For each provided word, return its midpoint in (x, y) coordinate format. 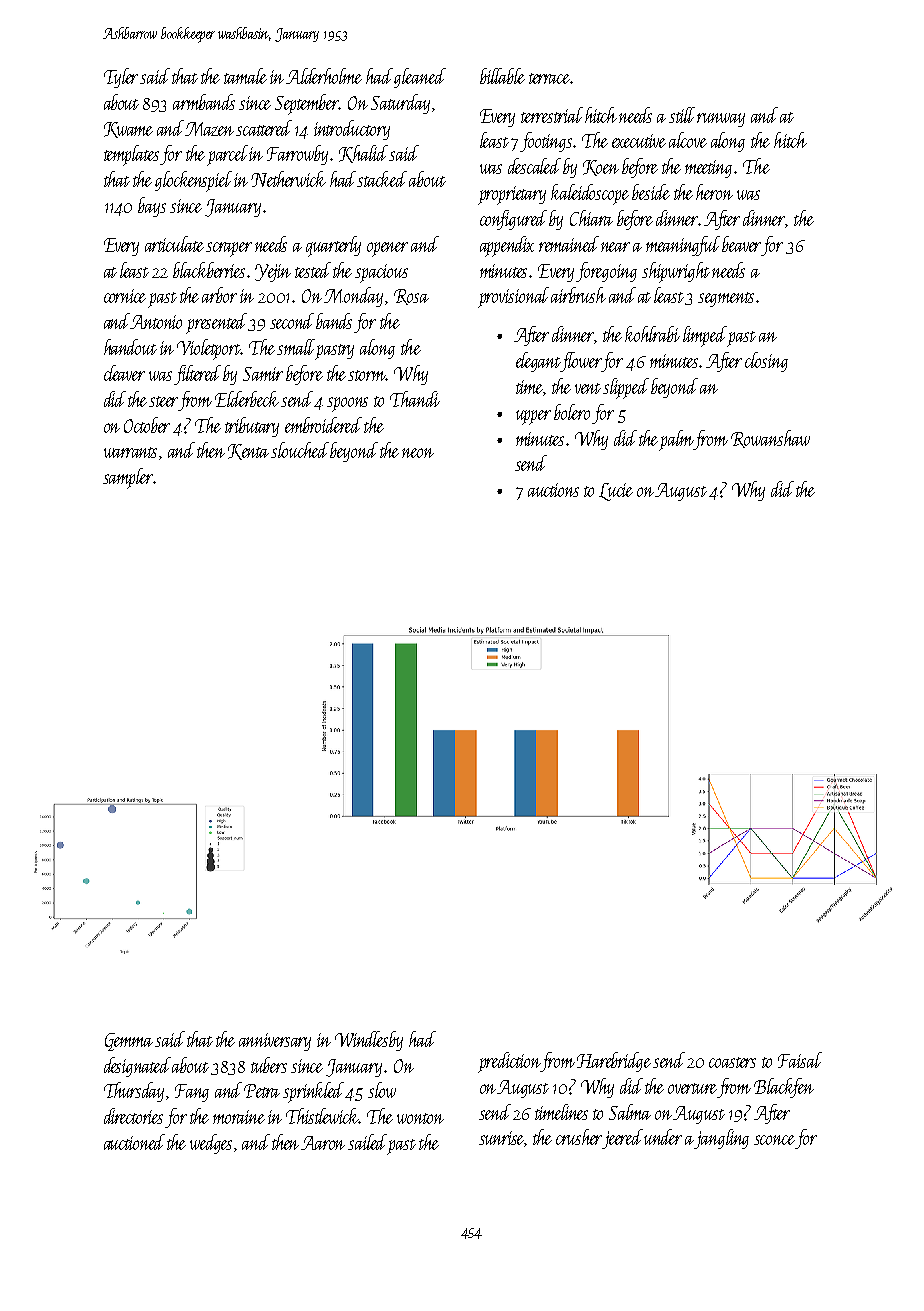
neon (418, 453)
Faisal (800, 1060)
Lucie (616, 492)
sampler (128, 478)
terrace (550, 78)
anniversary (275, 1042)
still (682, 115)
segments (726, 299)
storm (367, 375)
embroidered (323, 425)
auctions (553, 490)
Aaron (323, 1143)
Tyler (121, 78)
